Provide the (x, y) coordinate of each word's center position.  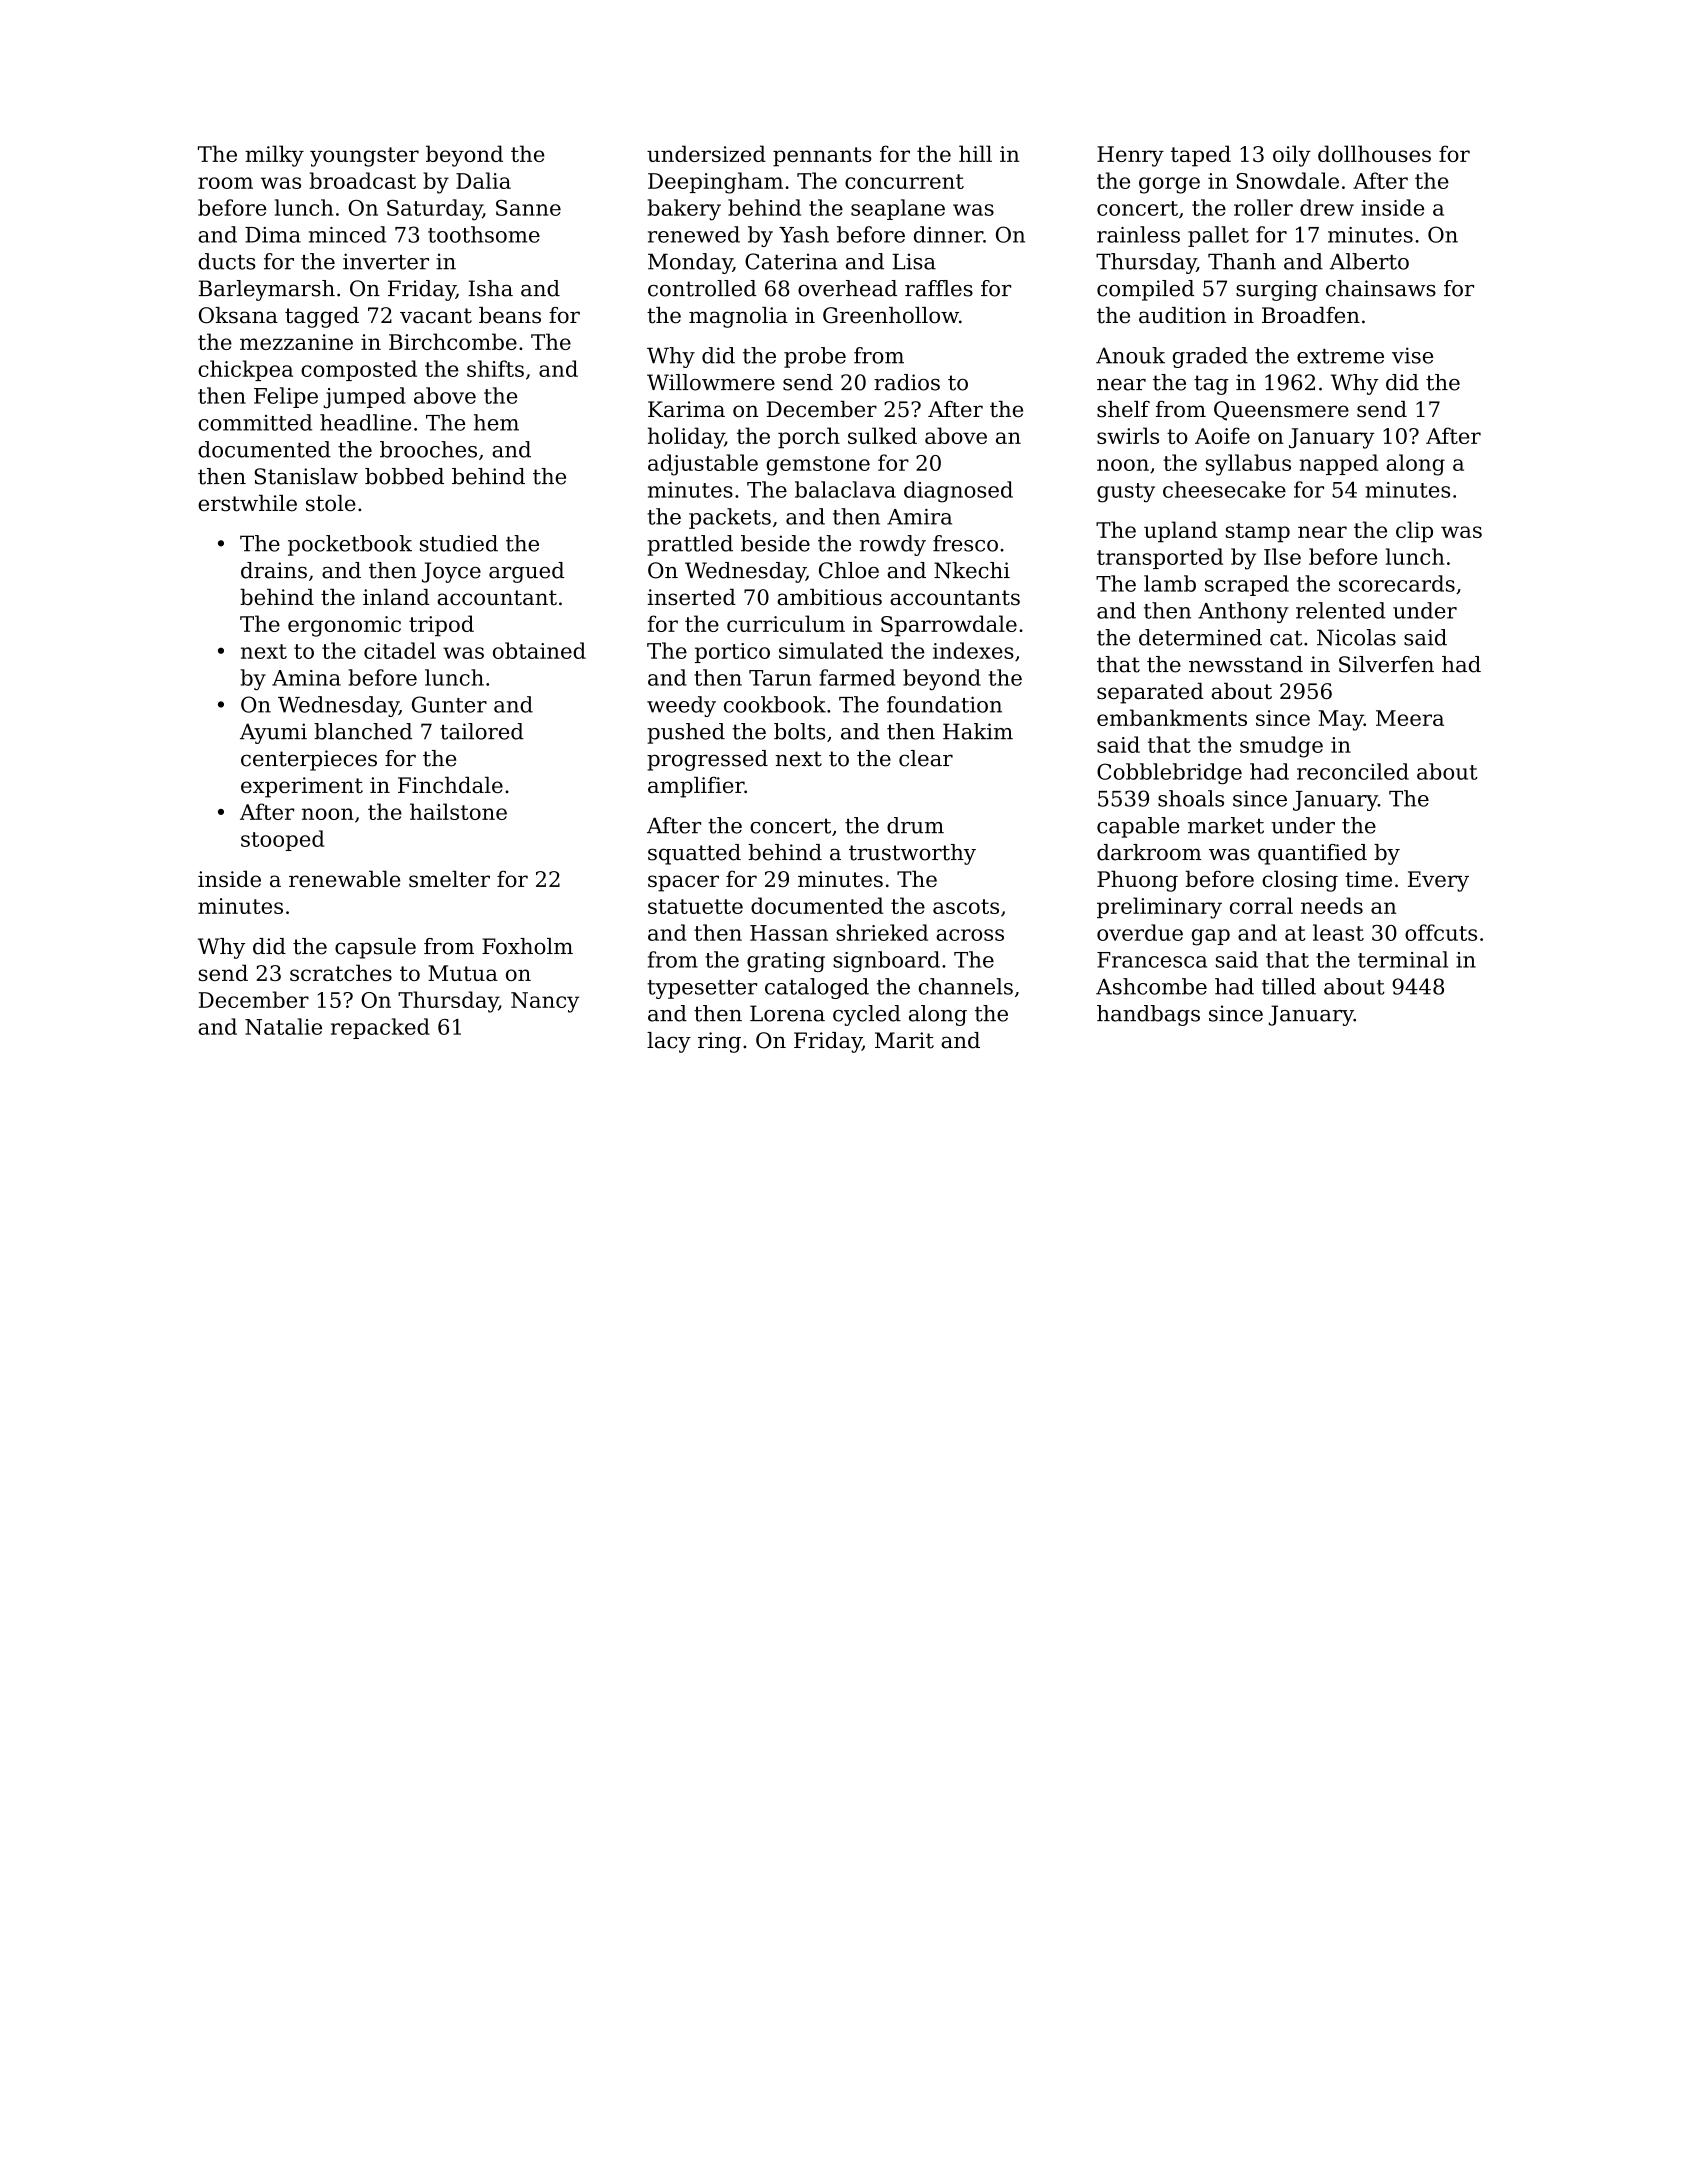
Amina (306, 678)
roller (1263, 207)
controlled (702, 288)
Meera (1410, 718)
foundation (944, 704)
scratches (341, 972)
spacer (683, 883)
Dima (273, 235)
